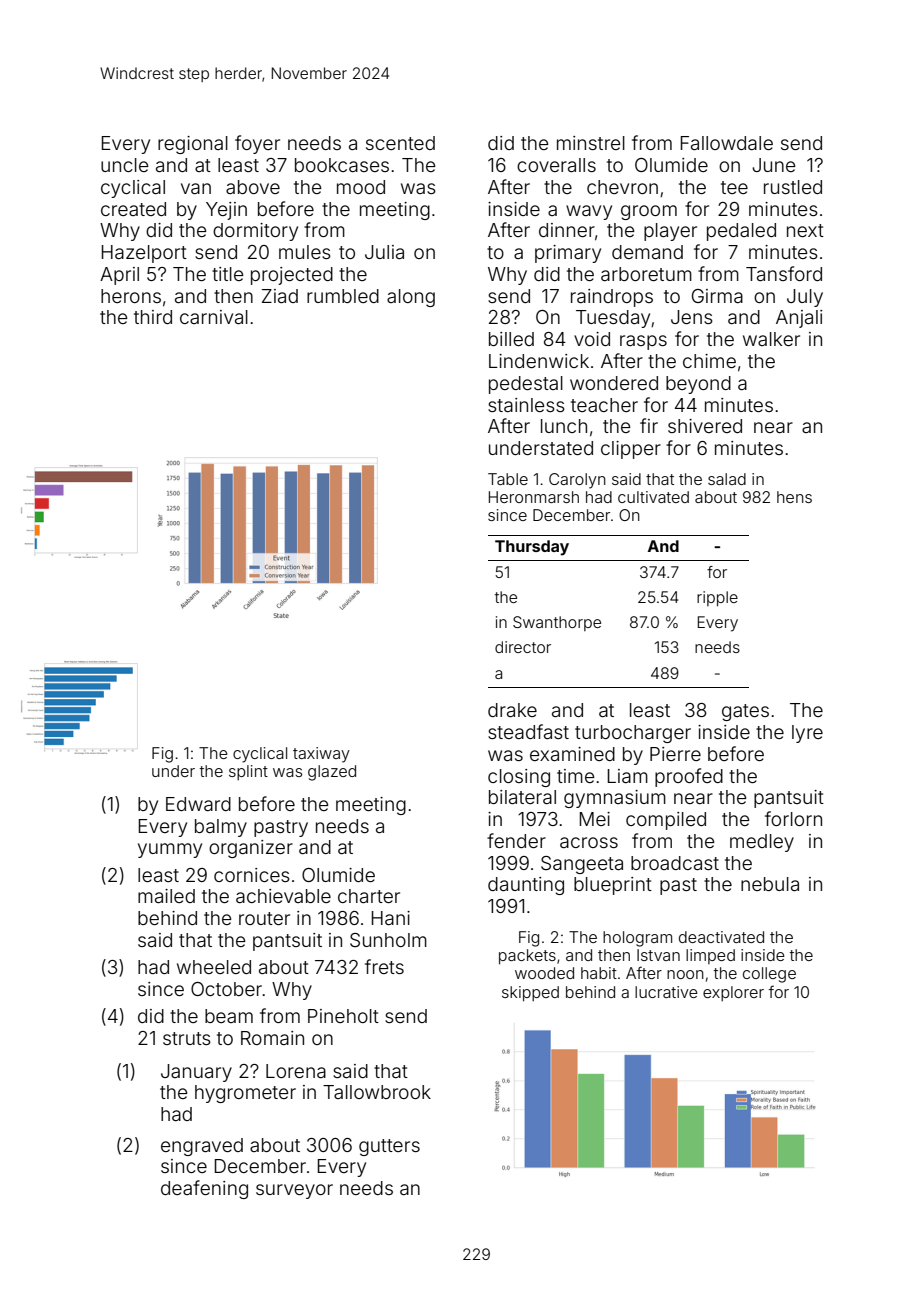 The image size is (924, 1311). I want to click on Pierre, so click(675, 754).
